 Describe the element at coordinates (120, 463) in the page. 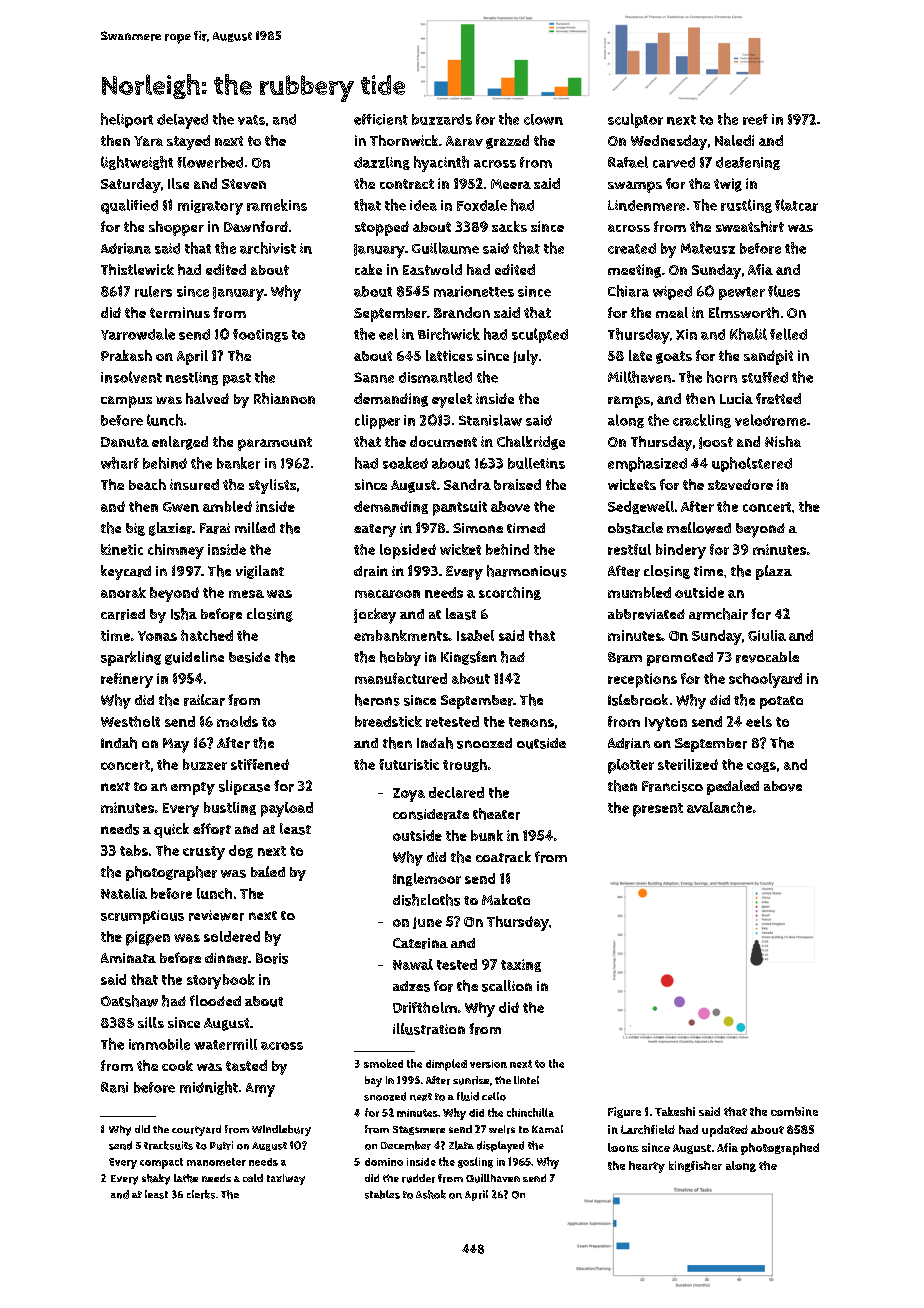

I see `wharf` at that location.
